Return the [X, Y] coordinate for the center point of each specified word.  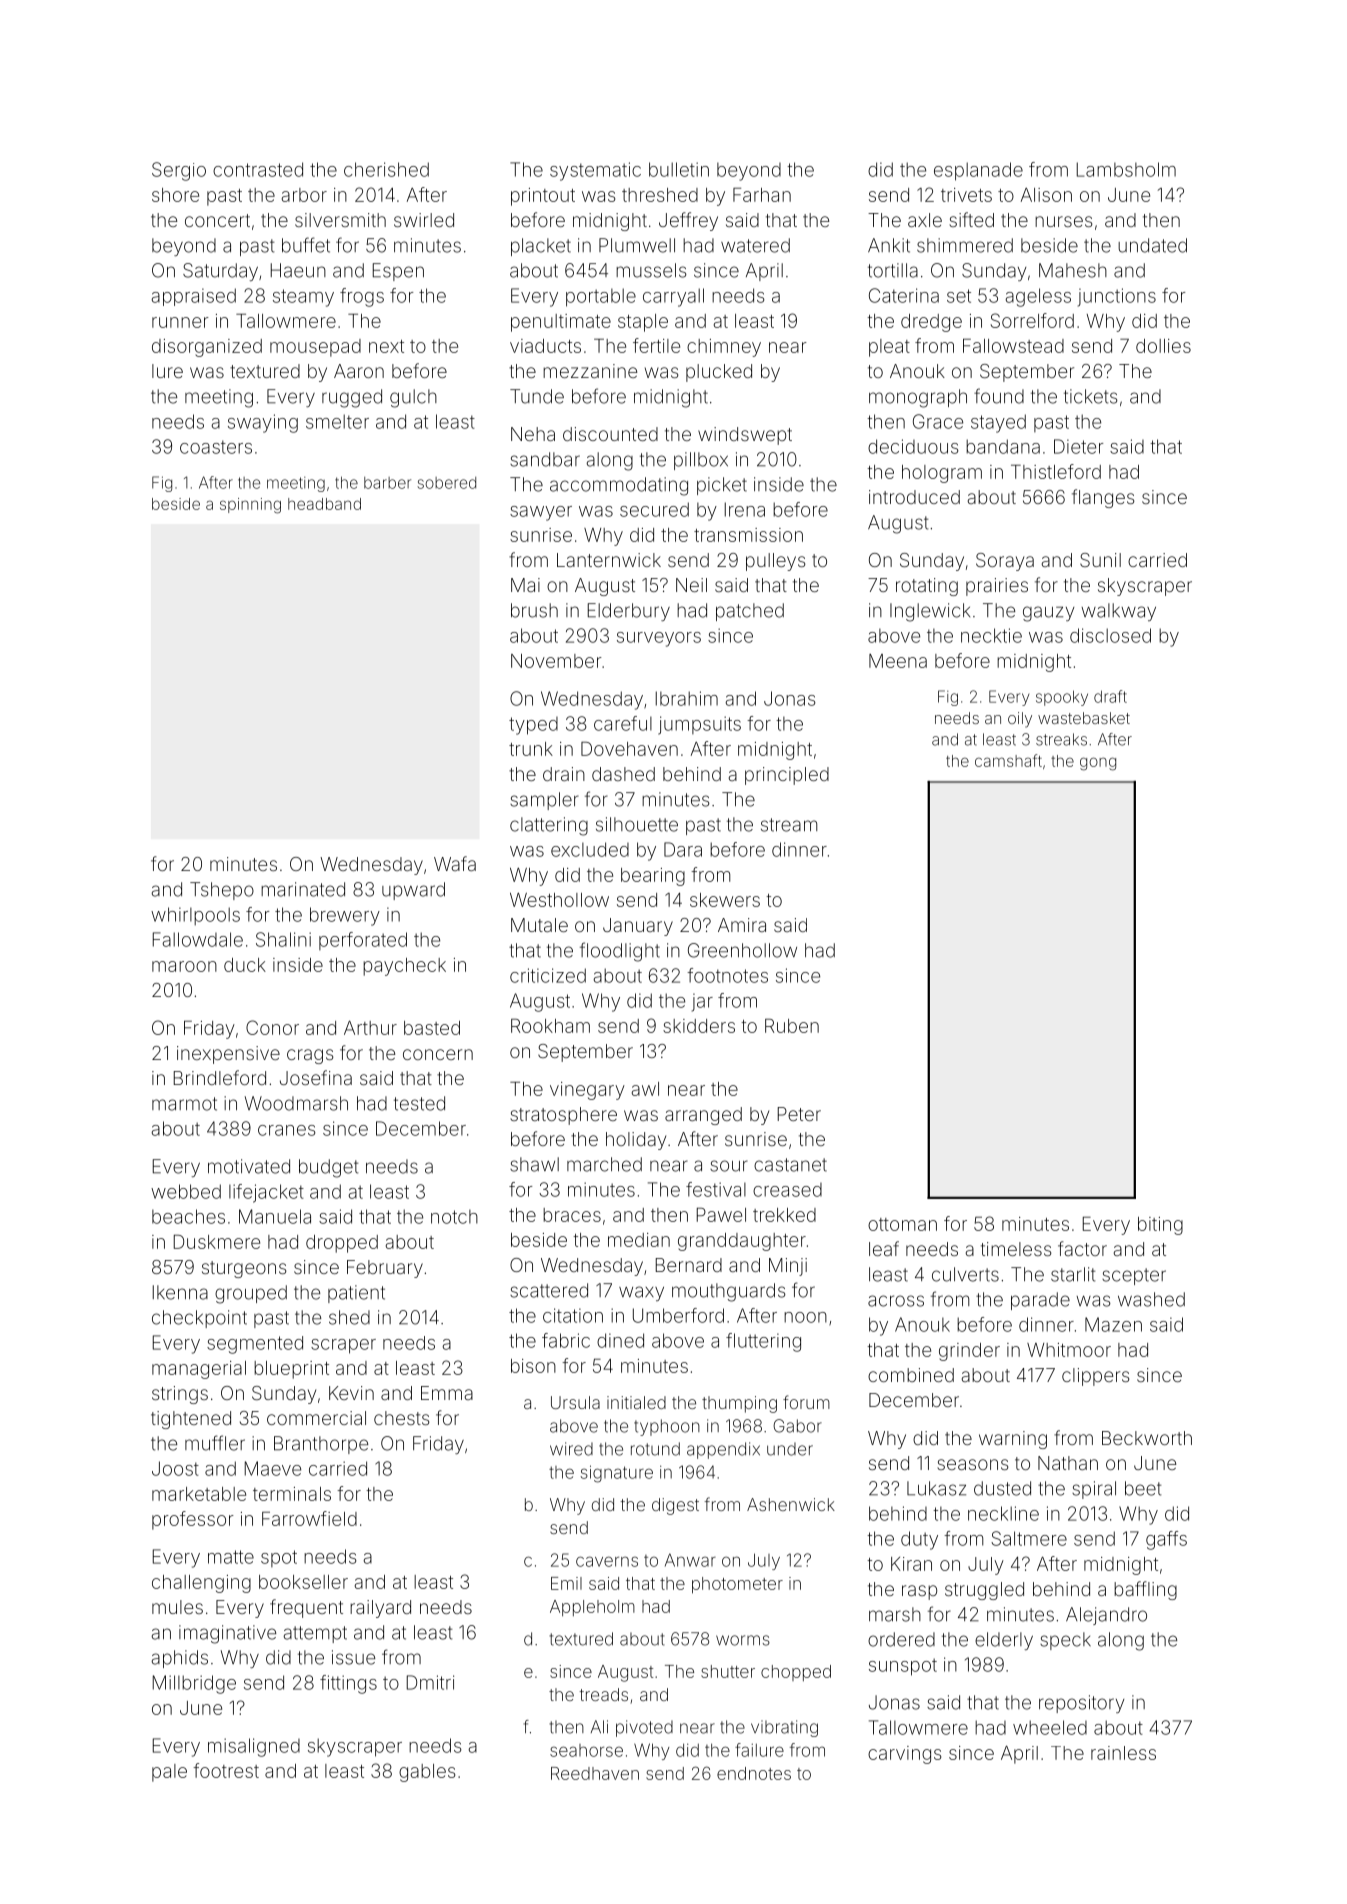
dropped [342, 1244]
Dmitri [430, 1682]
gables [427, 1773]
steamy [303, 298]
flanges [1103, 498]
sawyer [541, 513]
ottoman [902, 1224]
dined [620, 1340]
